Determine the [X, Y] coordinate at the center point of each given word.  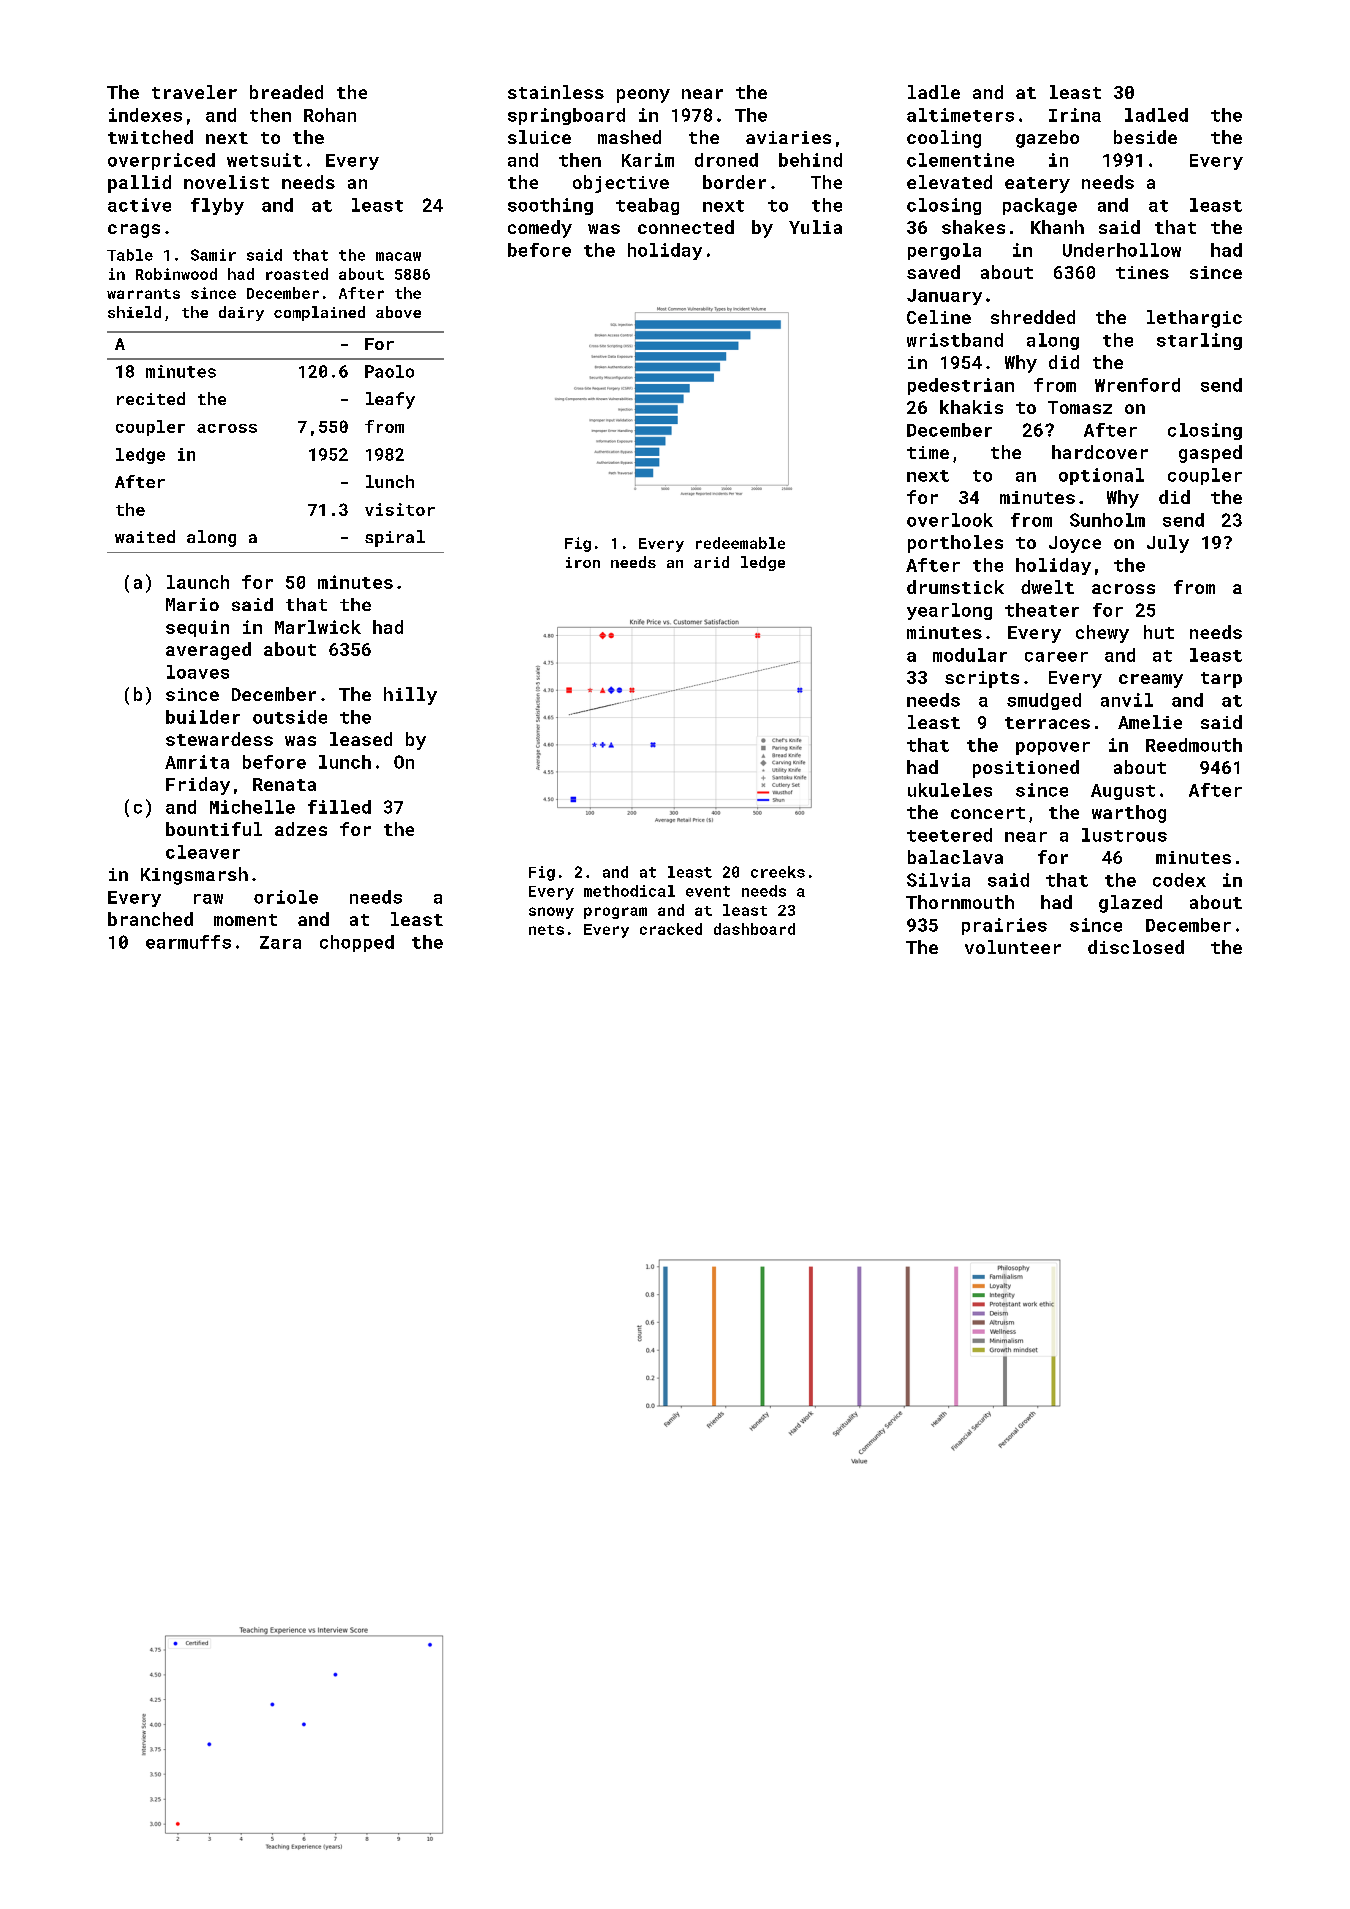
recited [151, 398]
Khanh [1057, 227]
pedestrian [961, 386]
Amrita [197, 762]
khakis [971, 407]
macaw [398, 256]
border [734, 182]
